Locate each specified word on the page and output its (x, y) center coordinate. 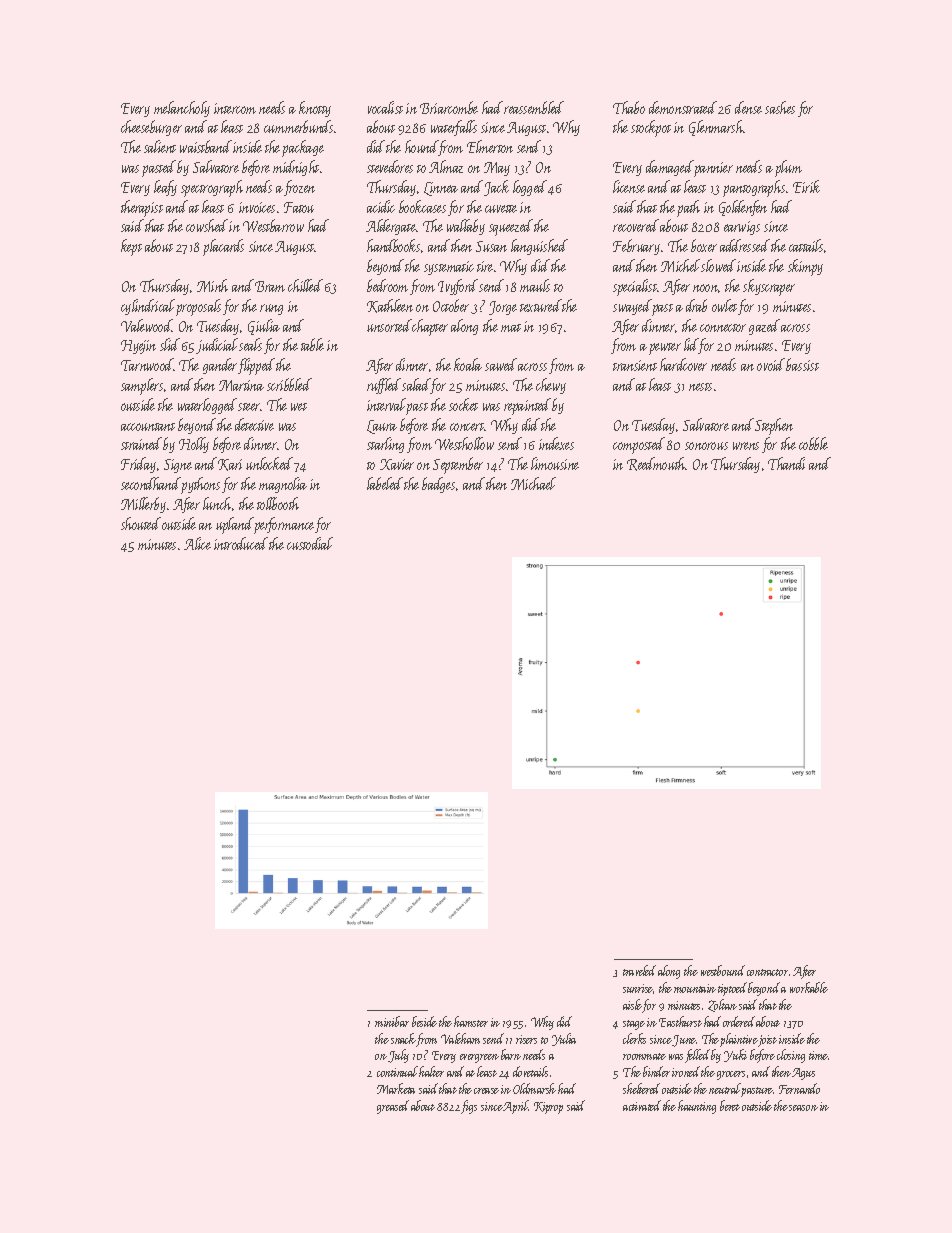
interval (386, 404)
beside (424, 1021)
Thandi (786, 463)
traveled (639, 970)
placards (223, 247)
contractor (767, 972)
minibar (392, 1021)
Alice (197, 543)
